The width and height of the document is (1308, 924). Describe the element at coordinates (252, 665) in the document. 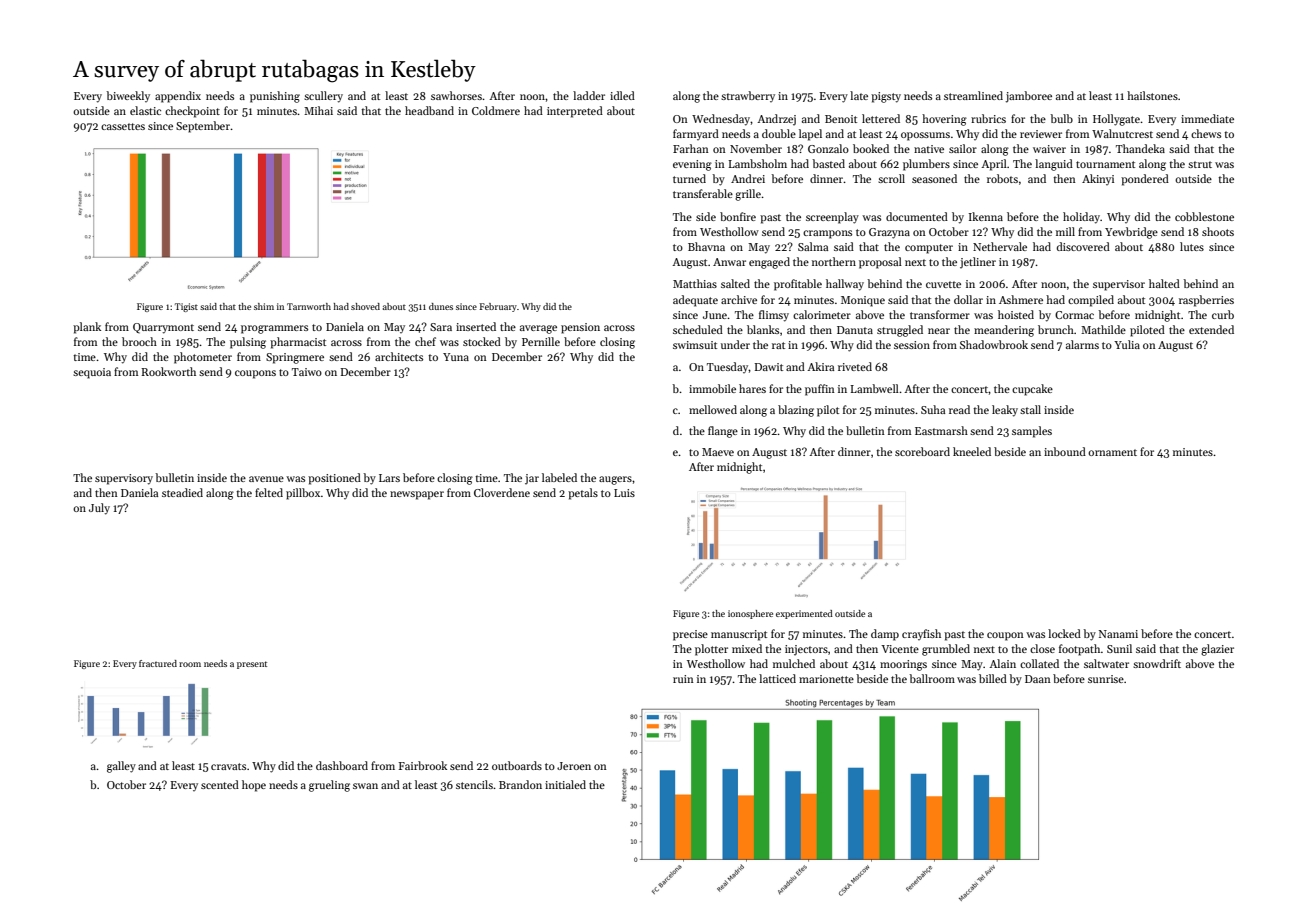

I see `present` at that location.
